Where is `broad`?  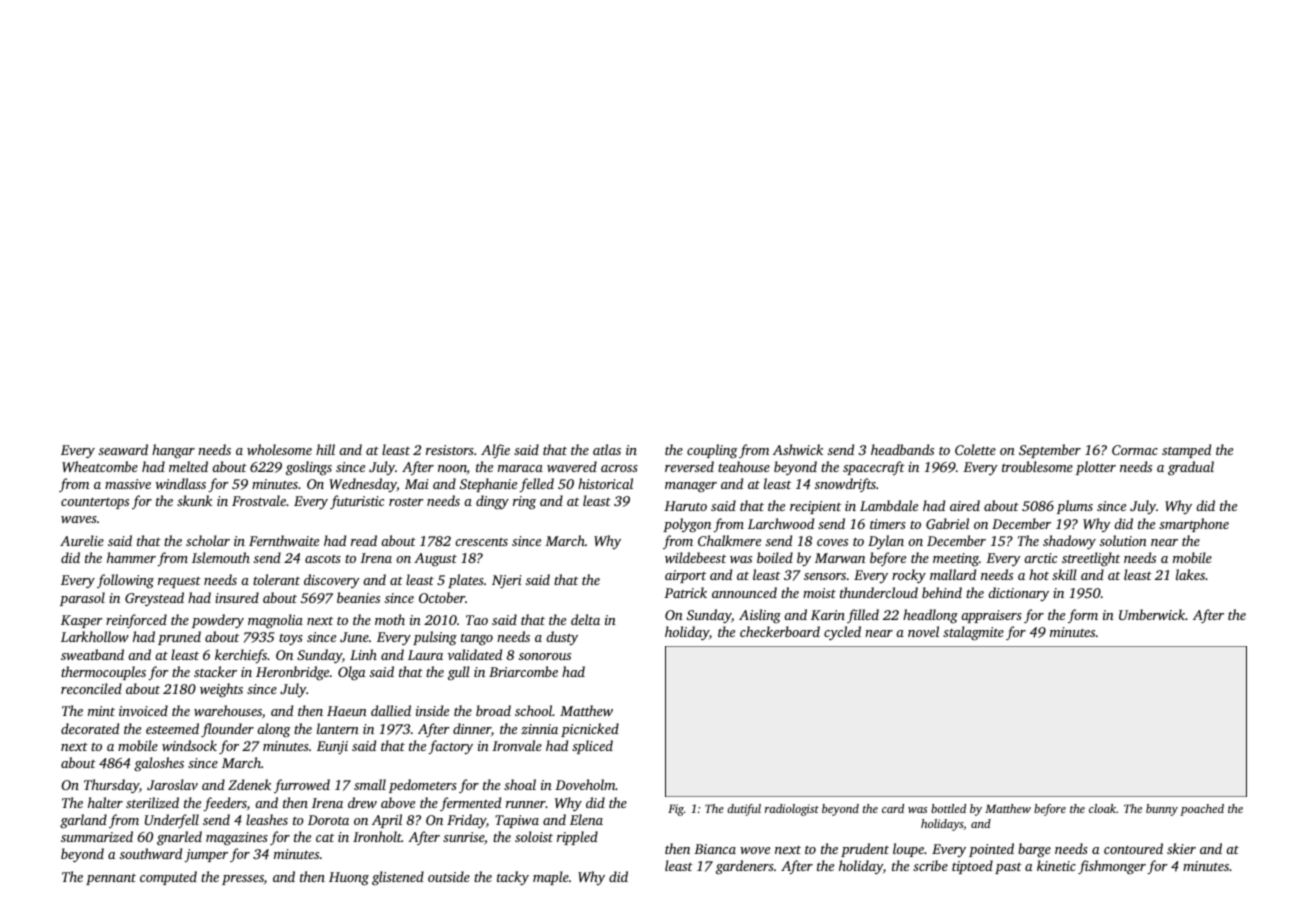 broad is located at coordinates (493, 710).
